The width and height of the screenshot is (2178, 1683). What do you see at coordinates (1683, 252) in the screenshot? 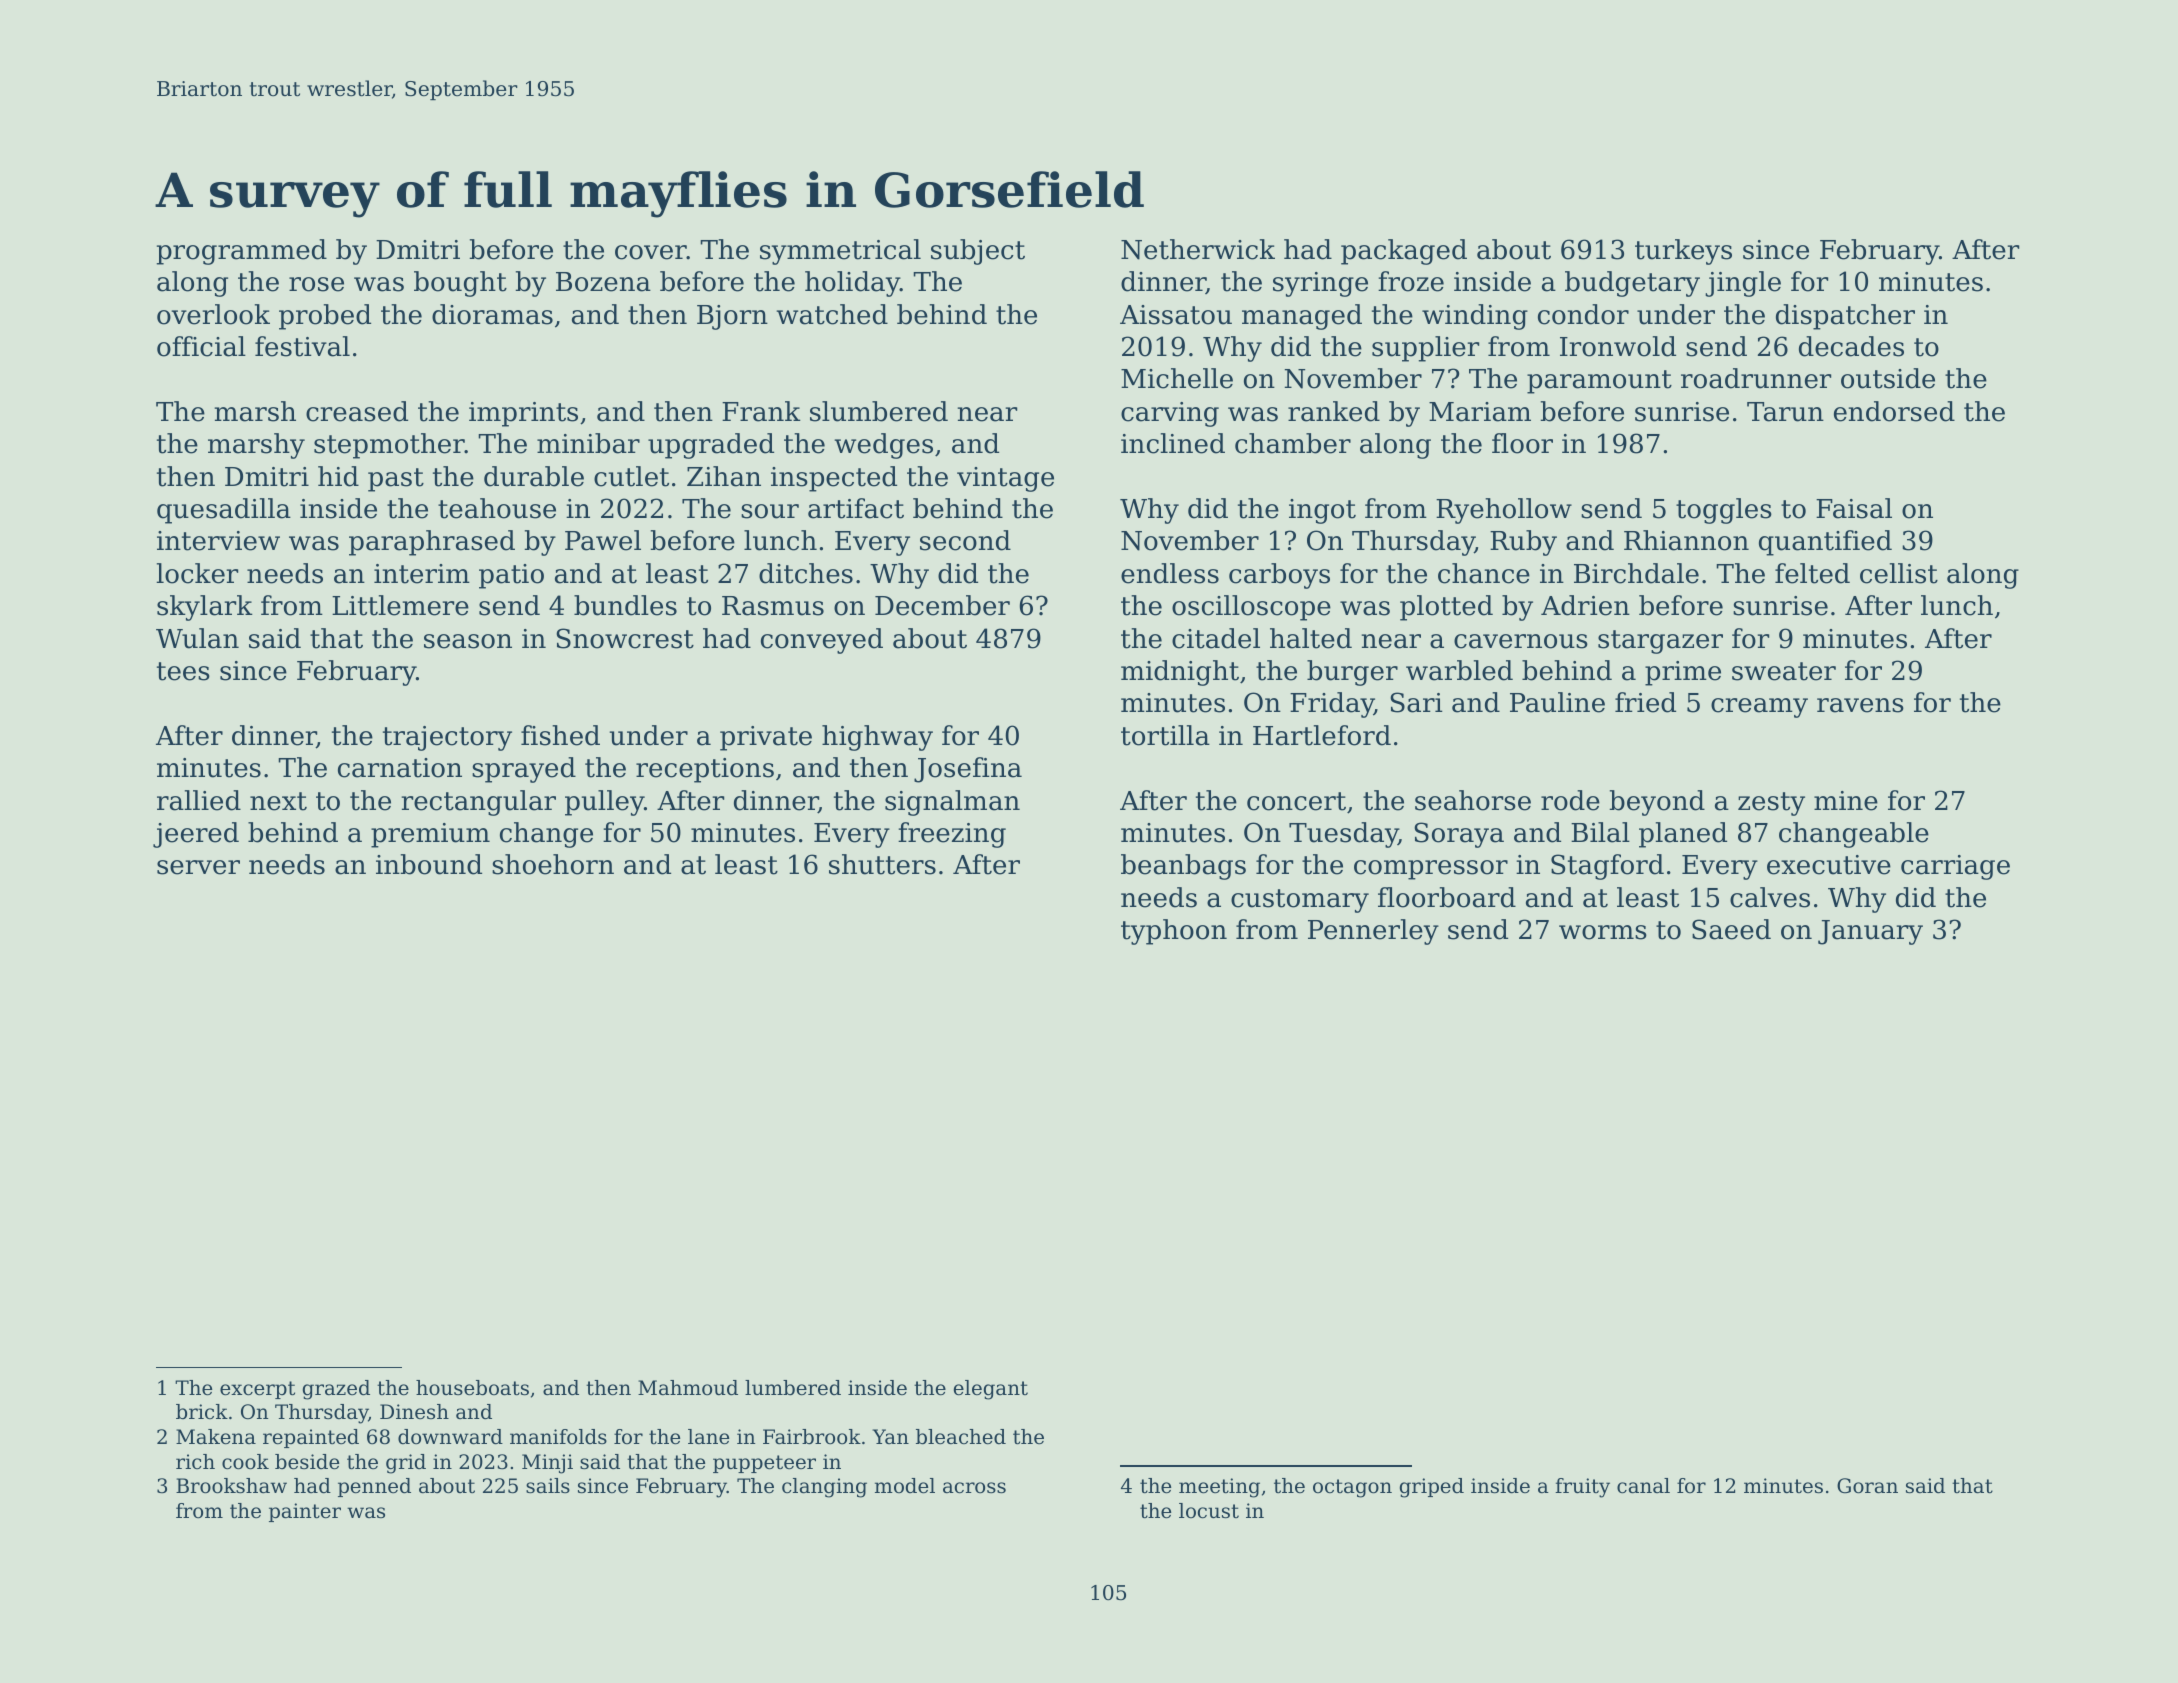
I see `turkeys` at bounding box center [1683, 252].
